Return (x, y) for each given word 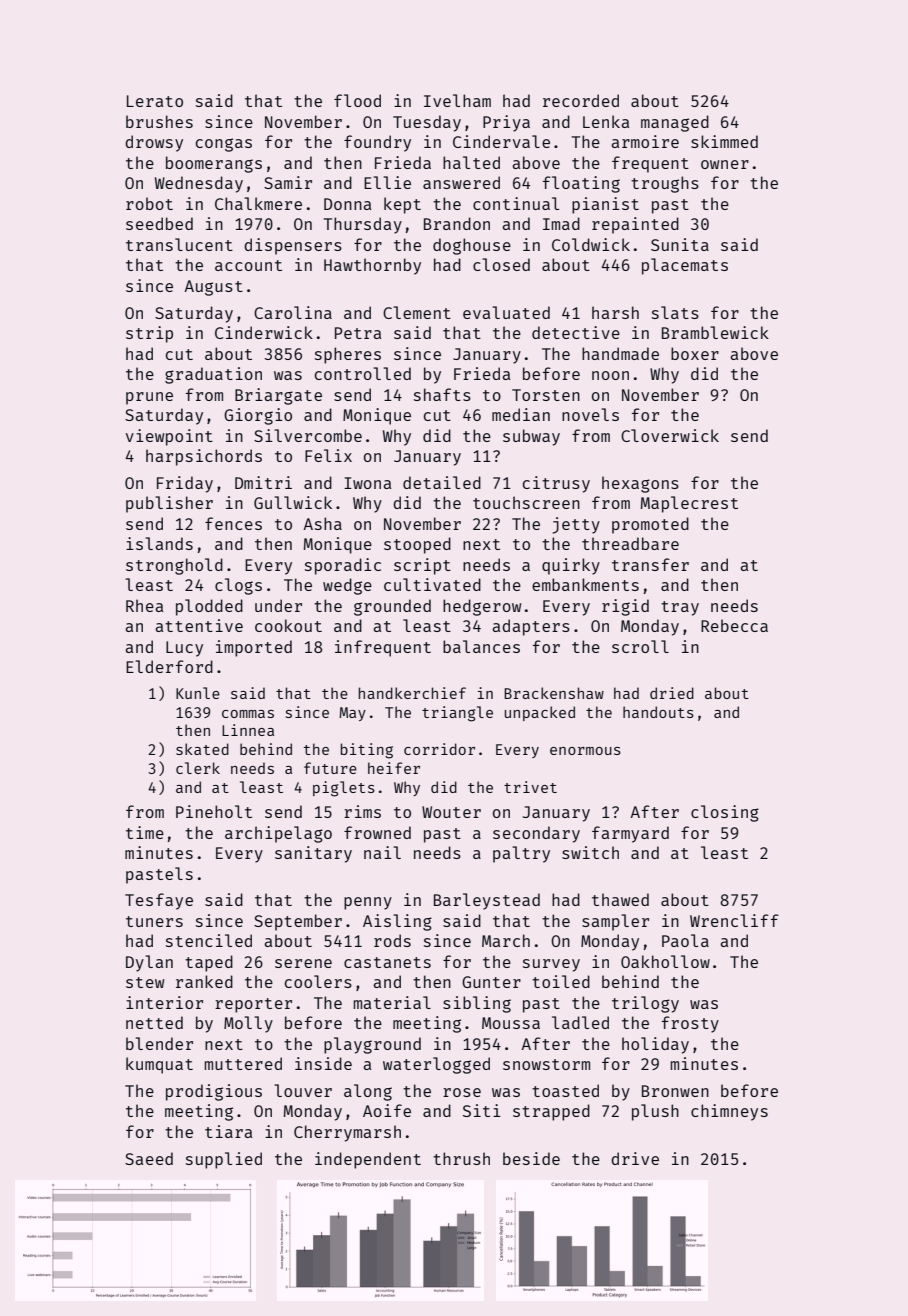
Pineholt (214, 811)
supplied (224, 1160)
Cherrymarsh (347, 1133)
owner (725, 164)
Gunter (491, 982)
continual (516, 203)
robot (149, 203)
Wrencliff (734, 920)
